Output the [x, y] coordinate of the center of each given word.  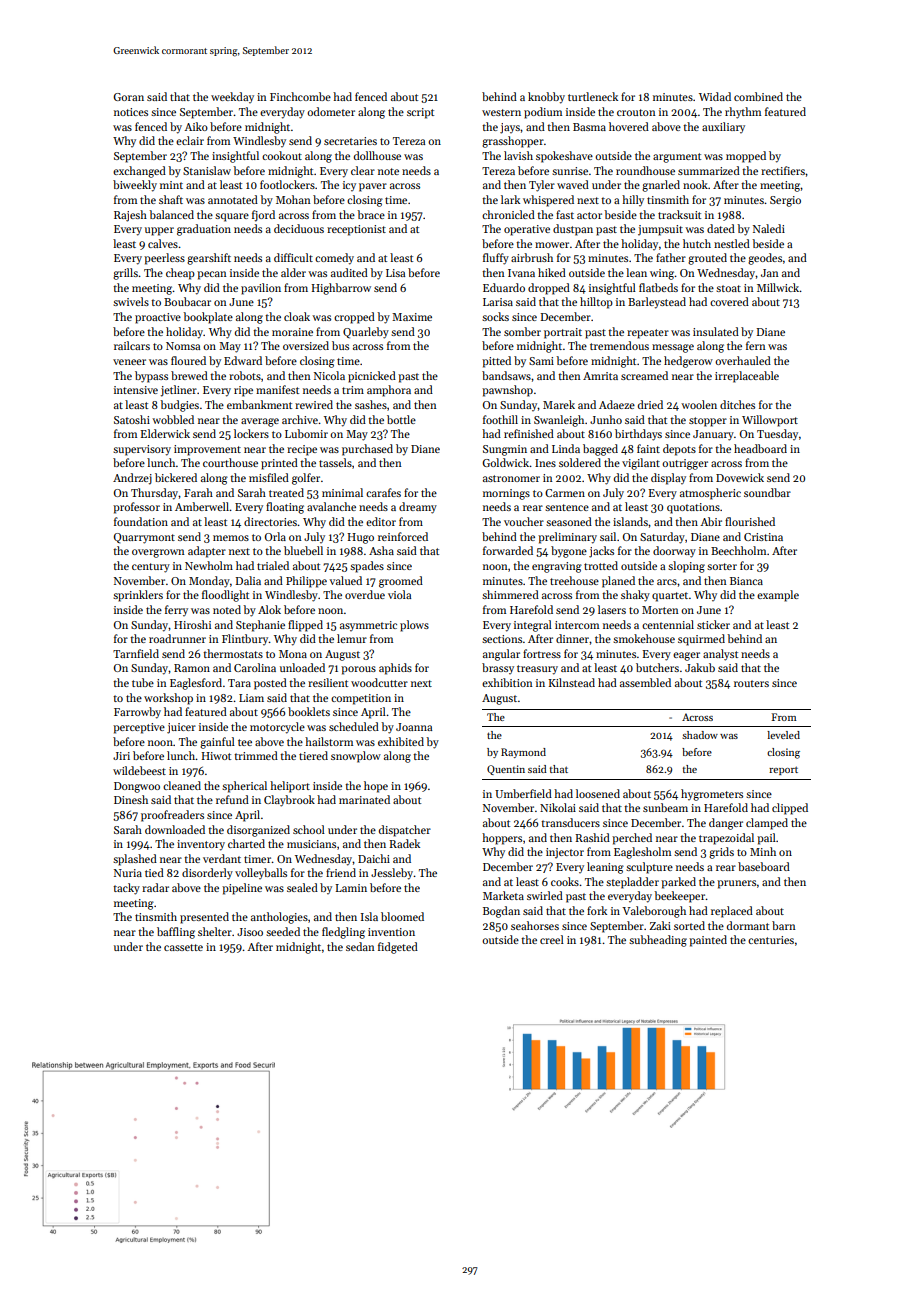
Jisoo [250, 932]
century [151, 568]
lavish [518, 155]
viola [399, 594]
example [778, 596]
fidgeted [398, 948]
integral [533, 626]
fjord [263, 216]
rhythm [743, 113]
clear [363, 170]
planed [618, 582]
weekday [232, 97]
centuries [771, 940]
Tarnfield [136, 653]
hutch [697, 243]
